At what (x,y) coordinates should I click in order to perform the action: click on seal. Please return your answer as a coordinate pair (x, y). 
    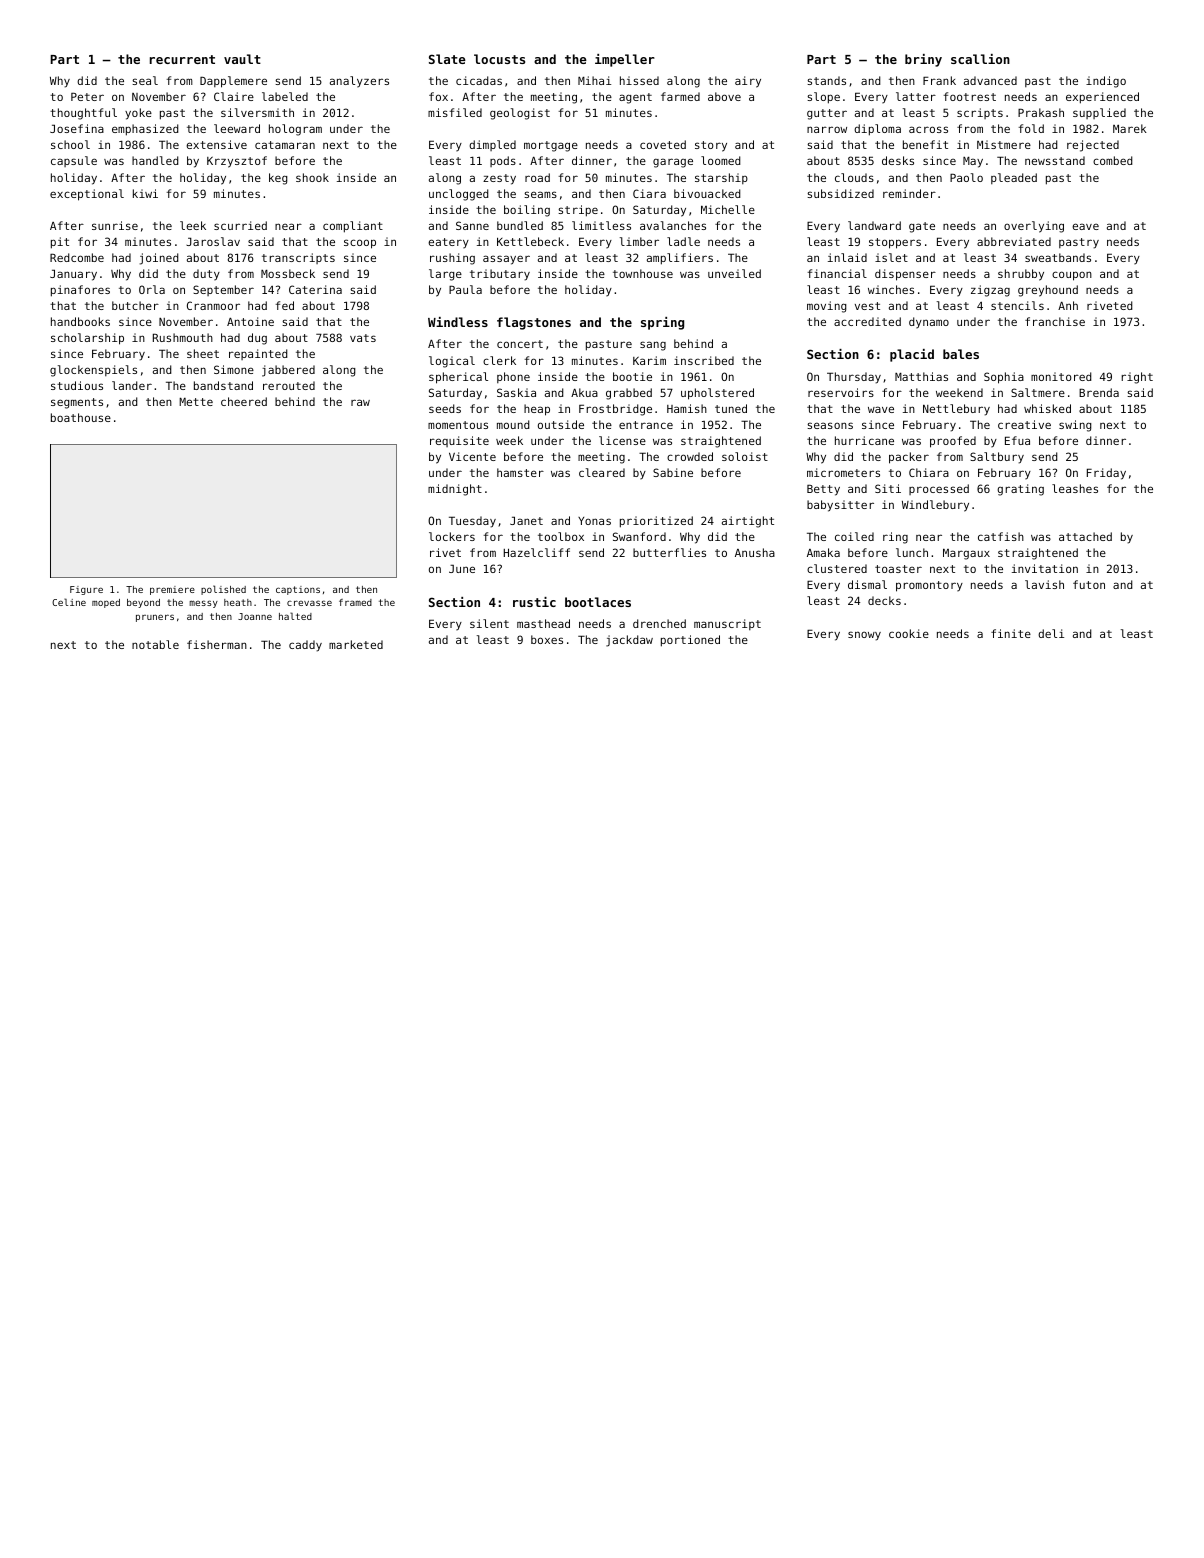
    Looking at the image, I should click on (145, 80).
